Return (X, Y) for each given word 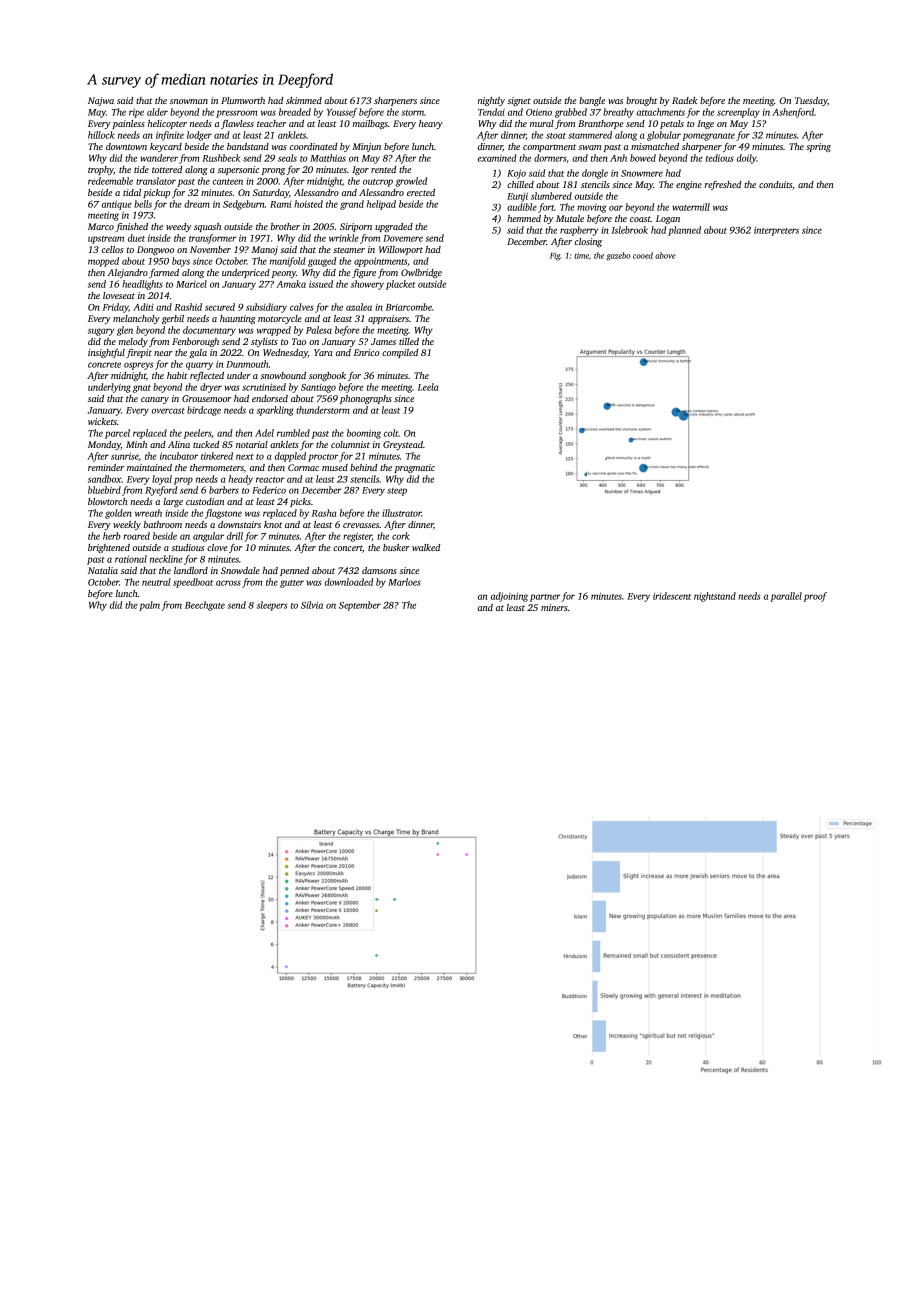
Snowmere (642, 173)
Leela (428, 387)
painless (128, 124)
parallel (786, 597)
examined (497, 158)
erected (421, 192)
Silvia (312, 605)
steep (397, 492)
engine (689, 185)
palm (149, 606)
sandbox (104, 479)
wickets (102, 421)
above (665, 255)
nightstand (715, 597)
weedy (178, 227)
